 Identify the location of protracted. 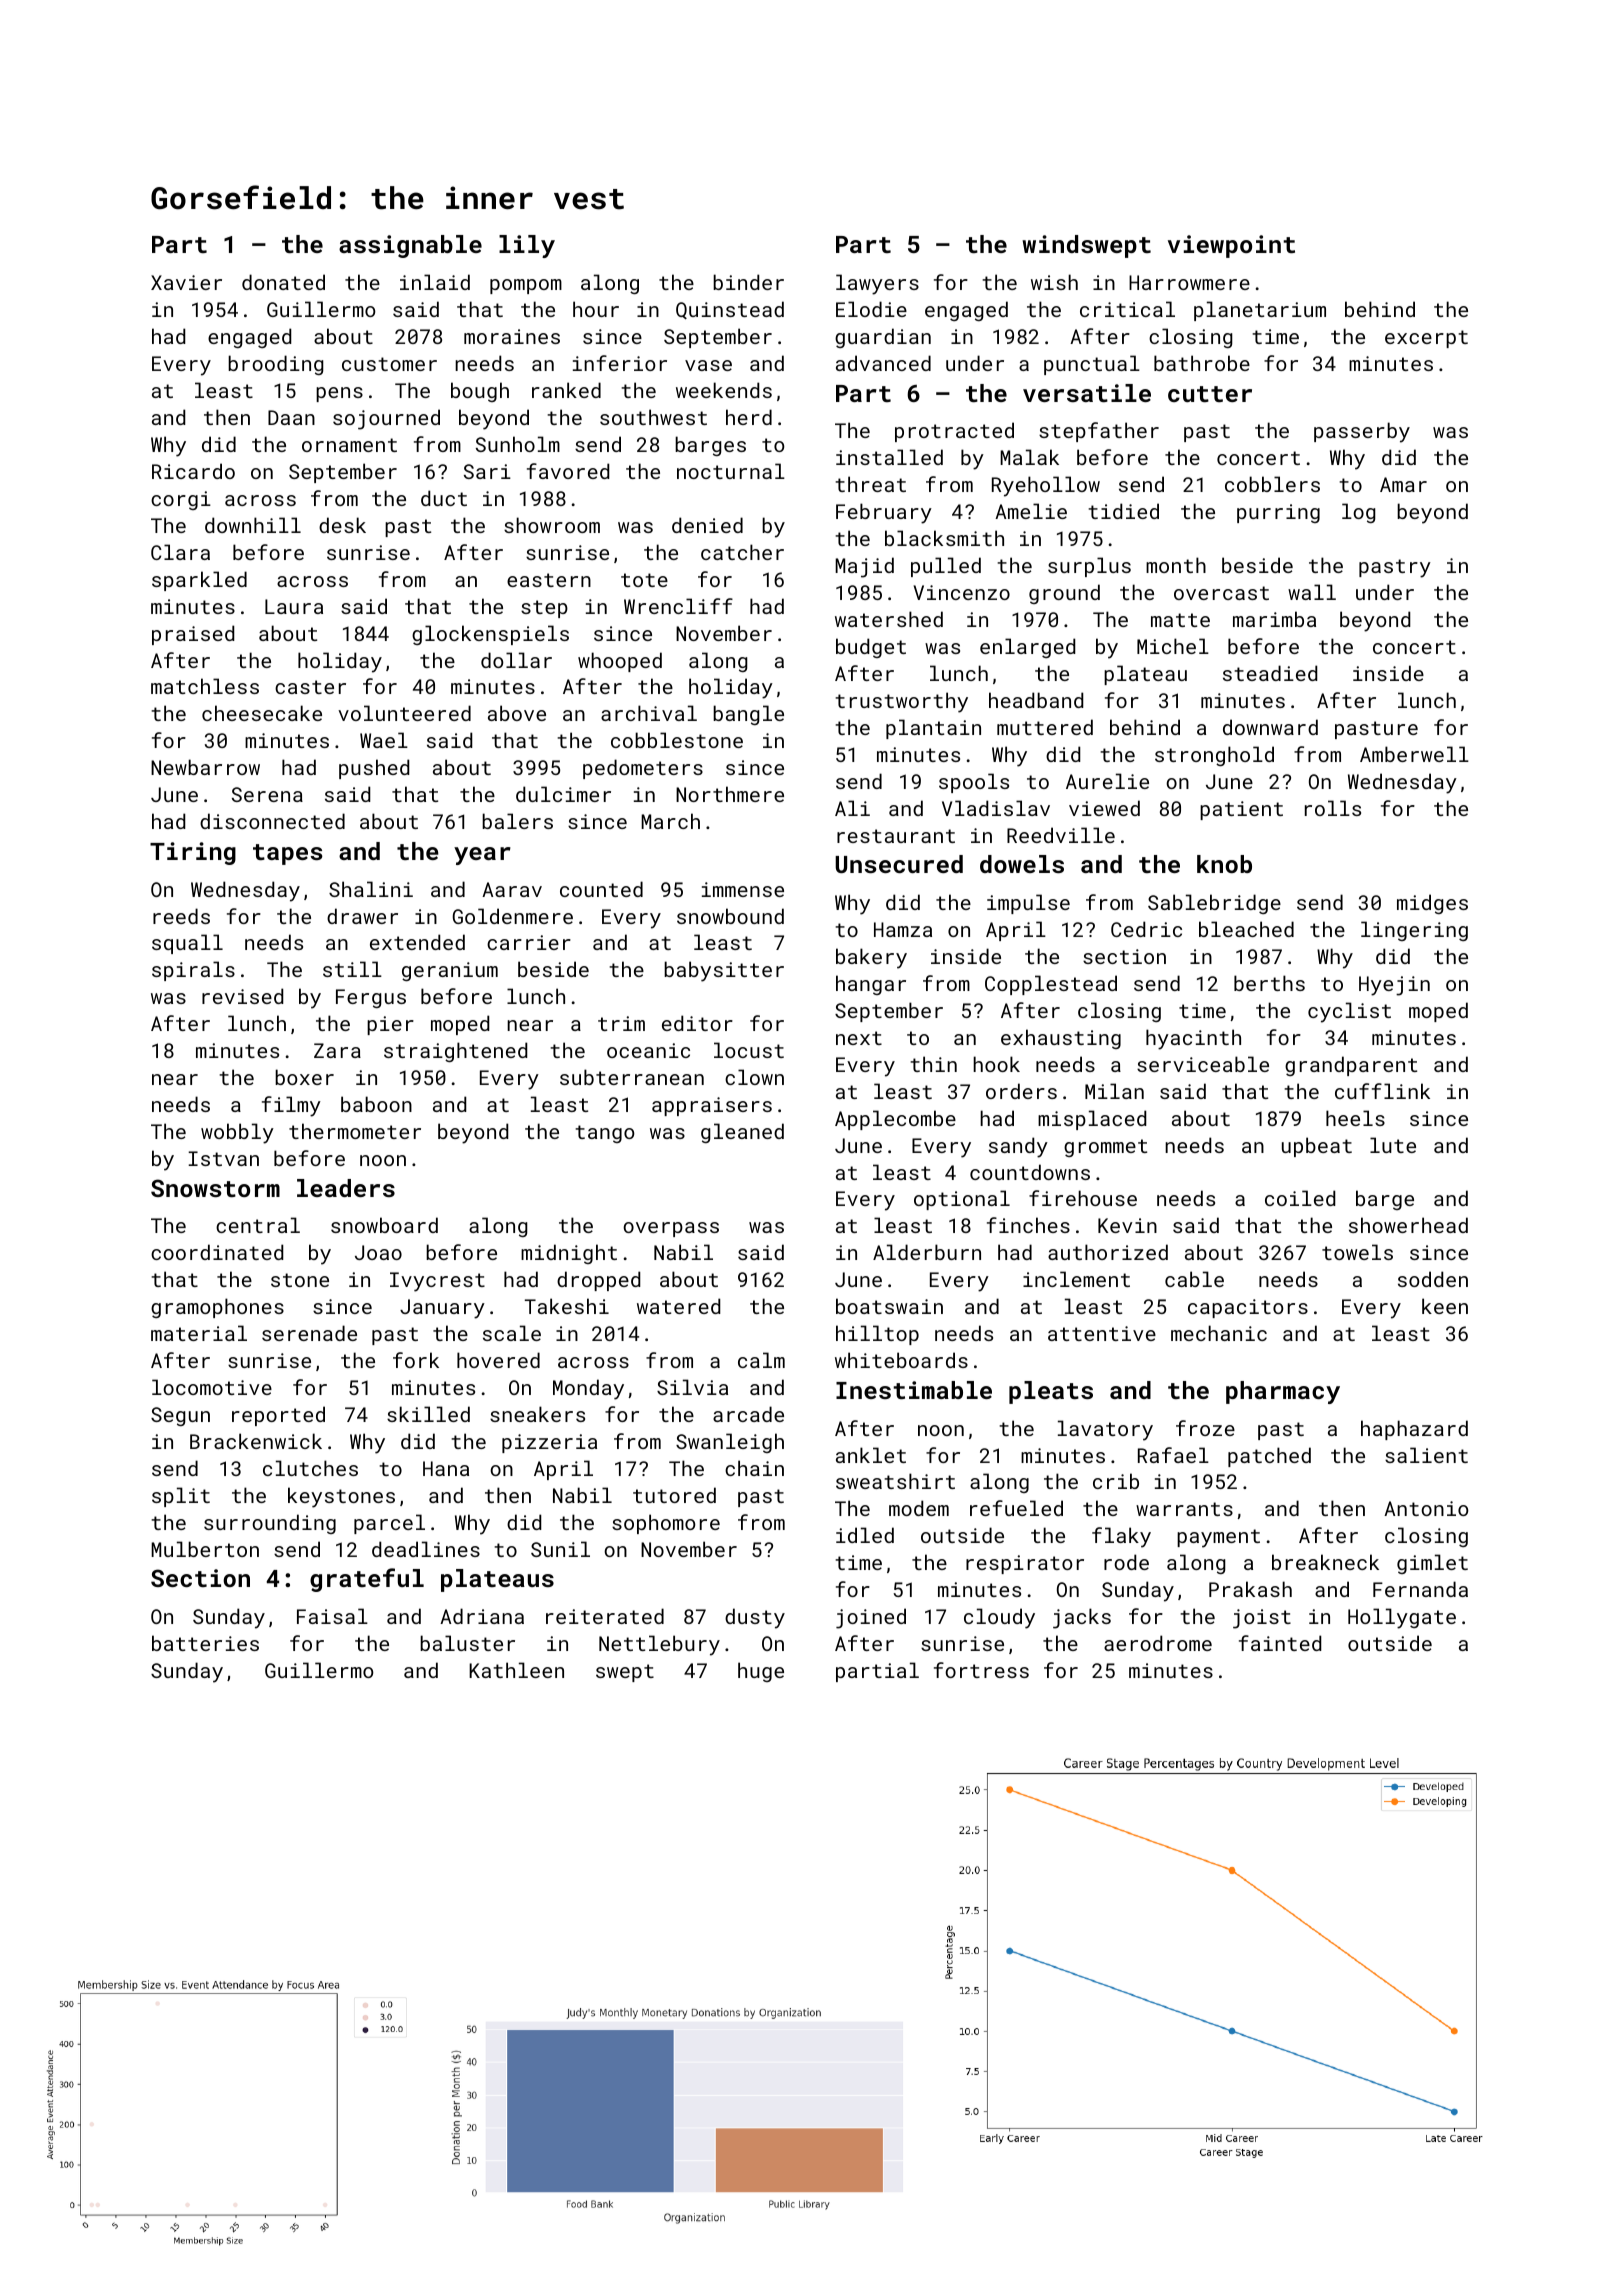
(954, 432).
